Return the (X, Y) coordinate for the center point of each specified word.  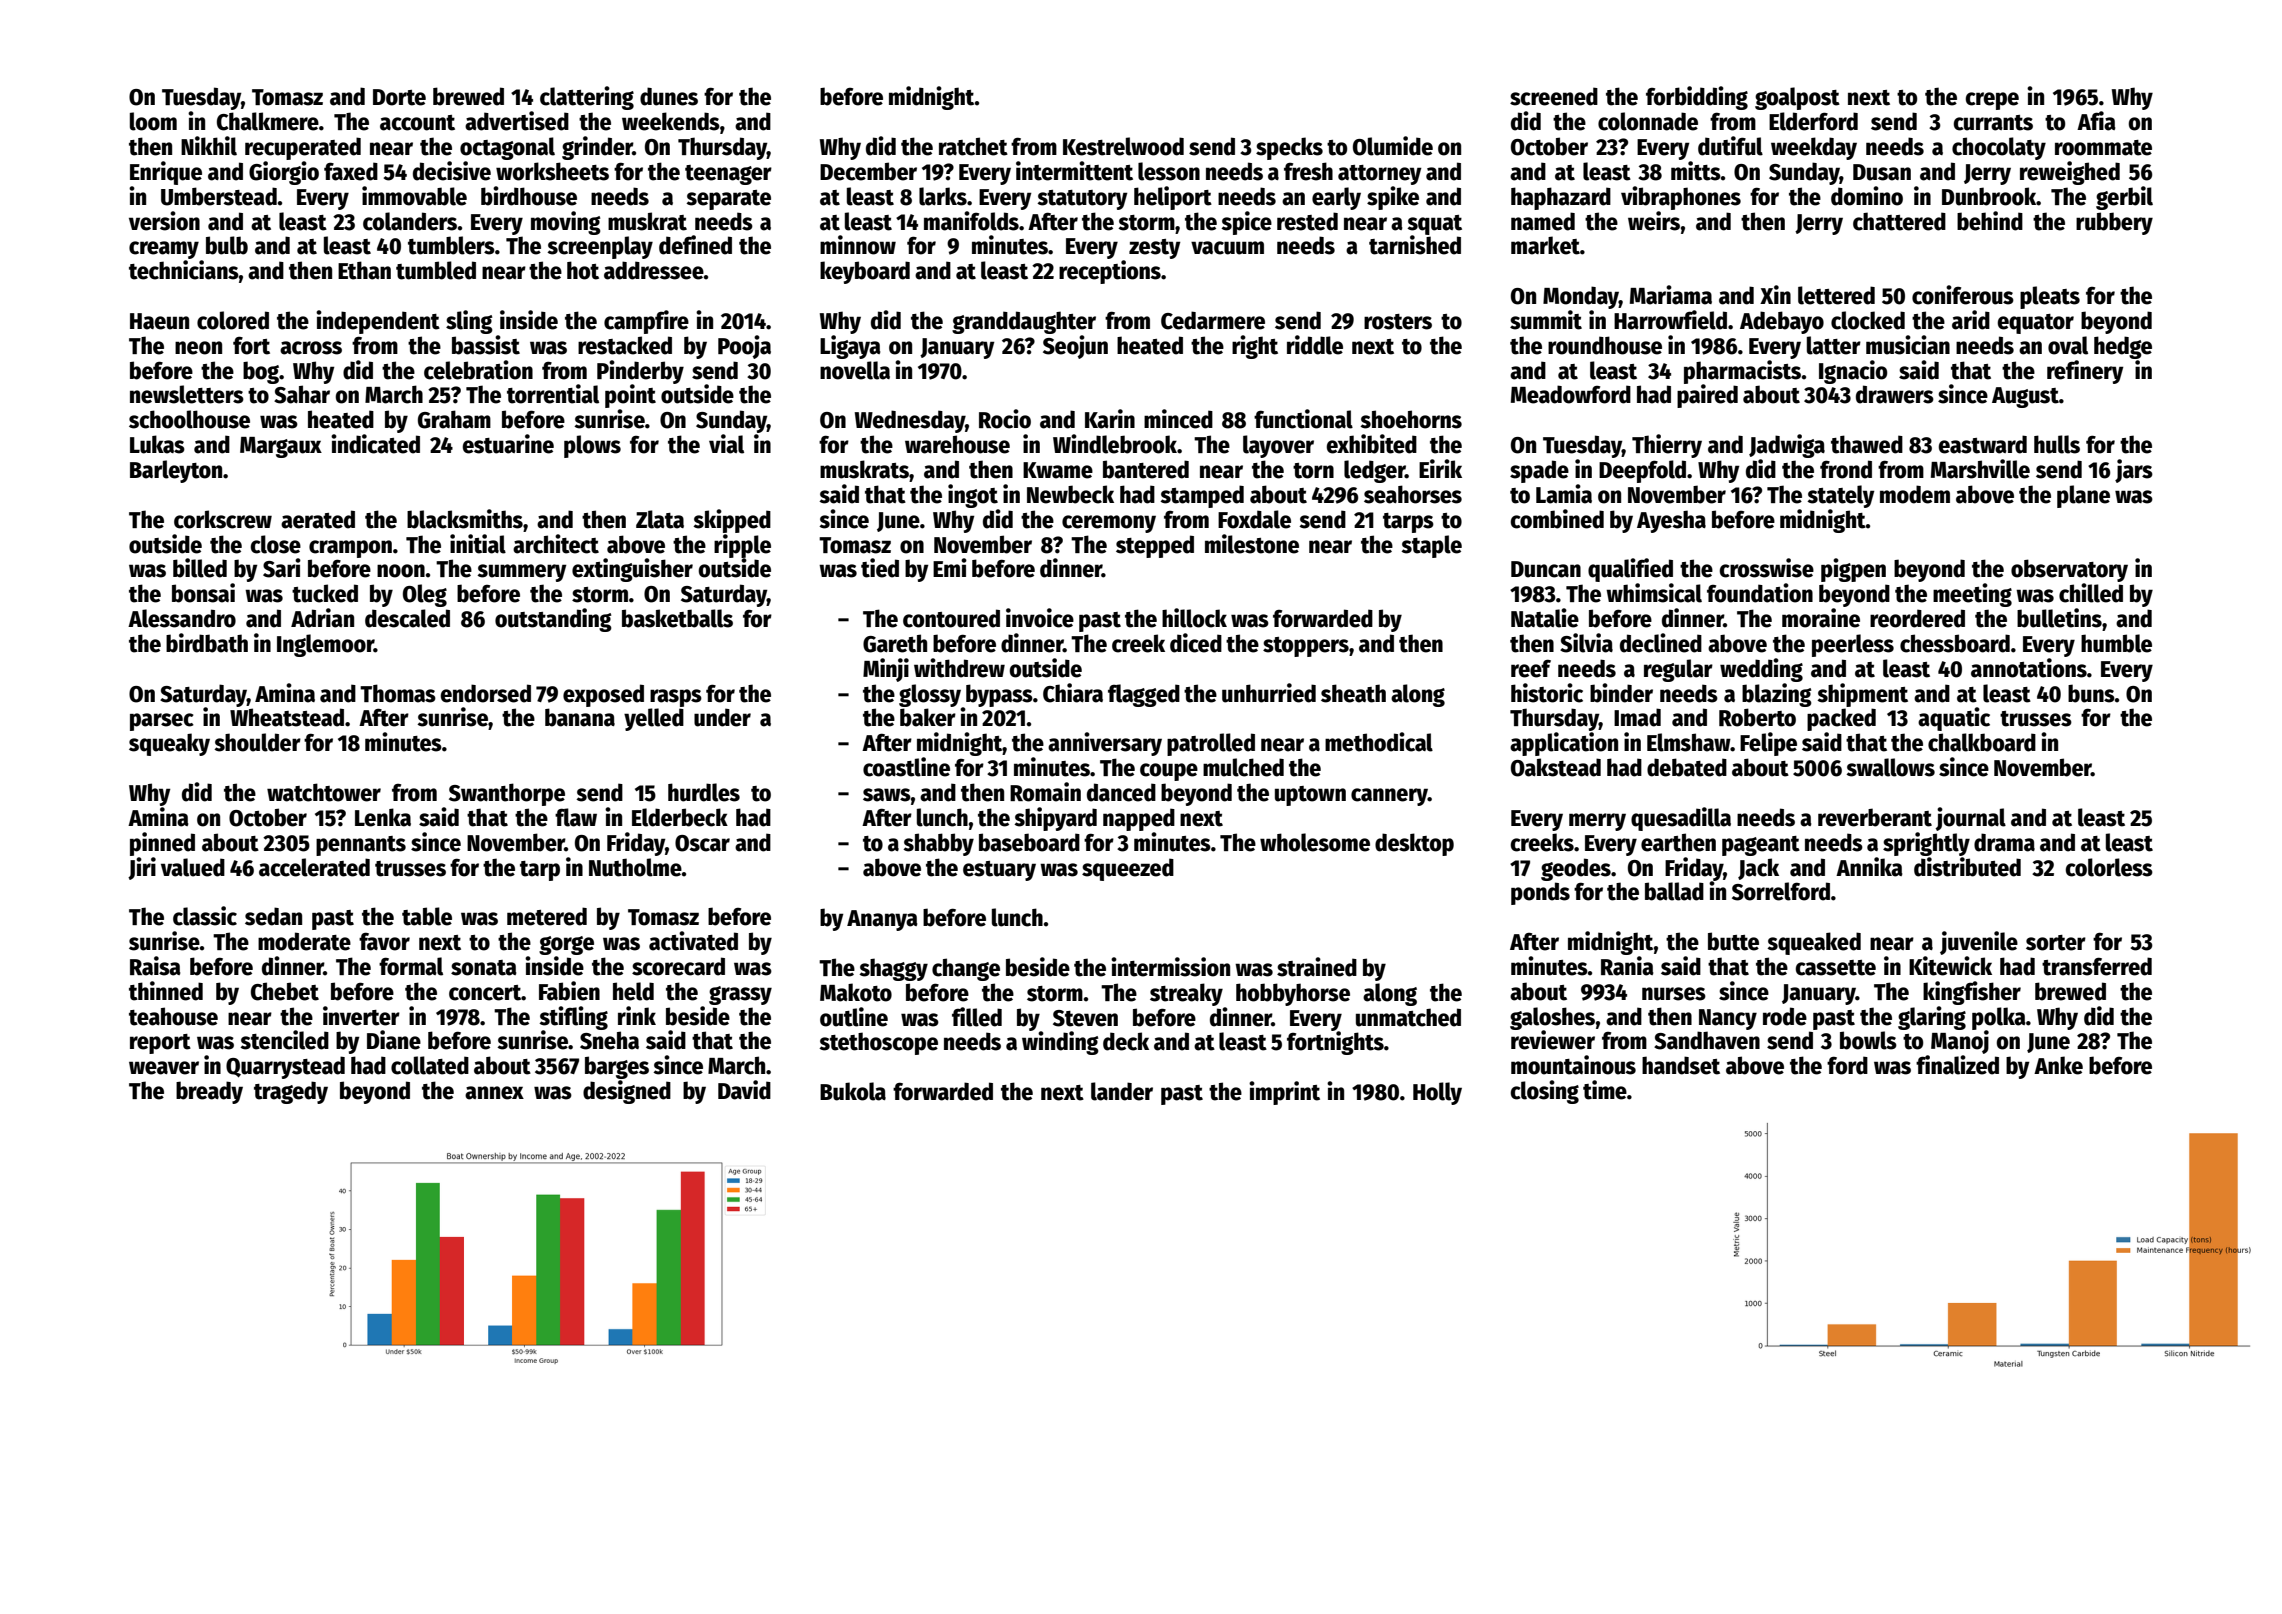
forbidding (1697, 98)
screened (1554, 96)
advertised (517, 121)
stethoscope (878, 1043)
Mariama (1671, 295)
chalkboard (1982, 742)
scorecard (678, 966)
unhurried (1269, 693)
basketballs (677, 618)
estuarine (508, 444)
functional (1303, 419)
